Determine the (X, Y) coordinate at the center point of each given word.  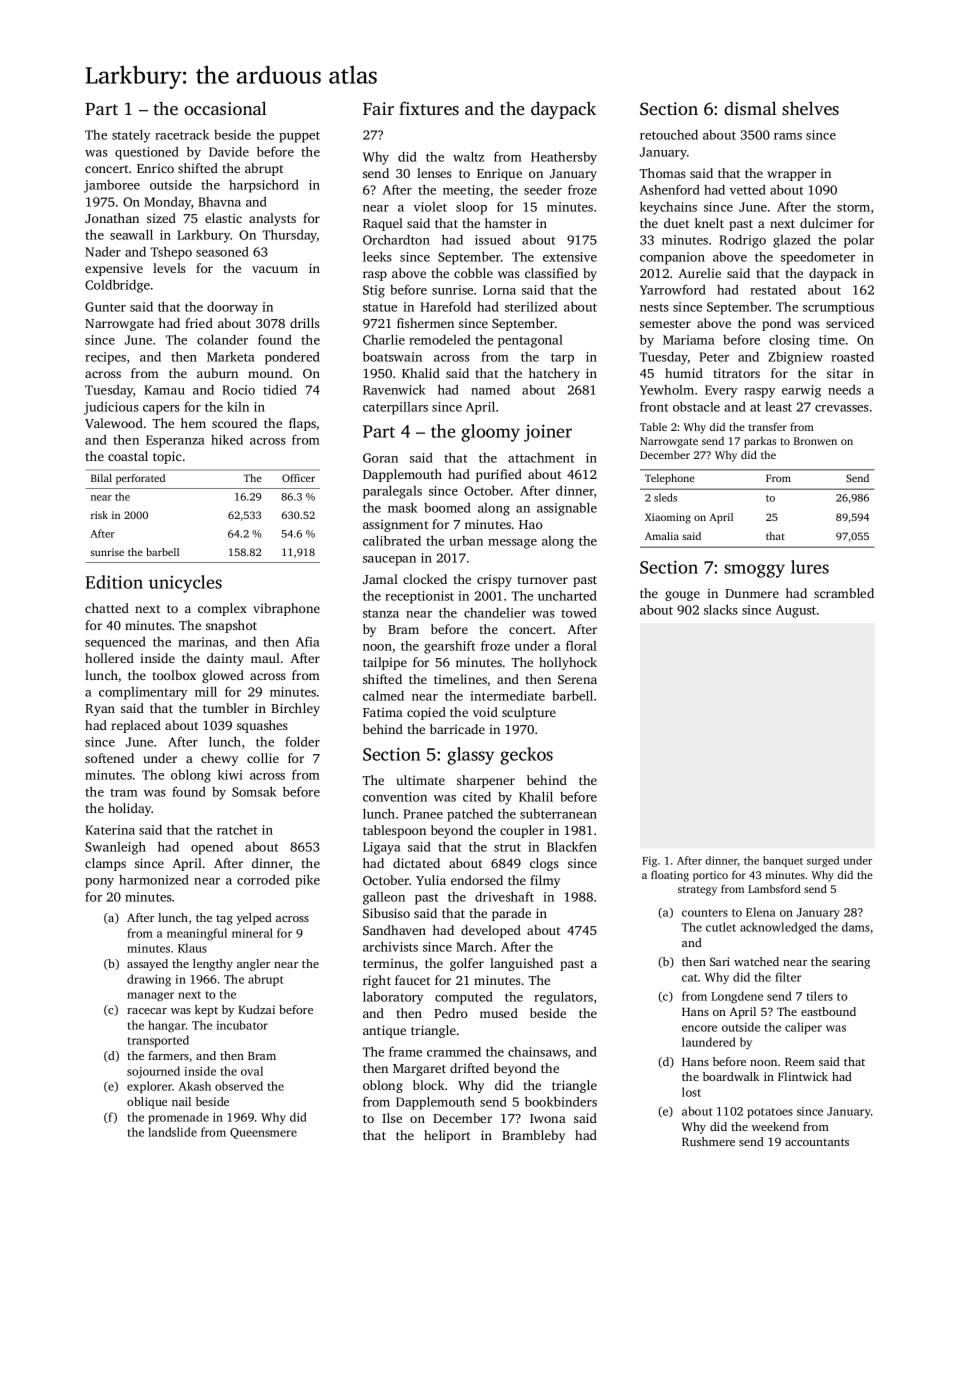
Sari (720, 961)
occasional (225, 108)
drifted (469, 1068)
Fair (378, 108)
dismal (750, 108)
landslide (172, 1132)
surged (823, 861)
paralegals (392, 492)
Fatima (383, 712)
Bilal (101, 478)
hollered (109, 658)
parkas (760, 442)
